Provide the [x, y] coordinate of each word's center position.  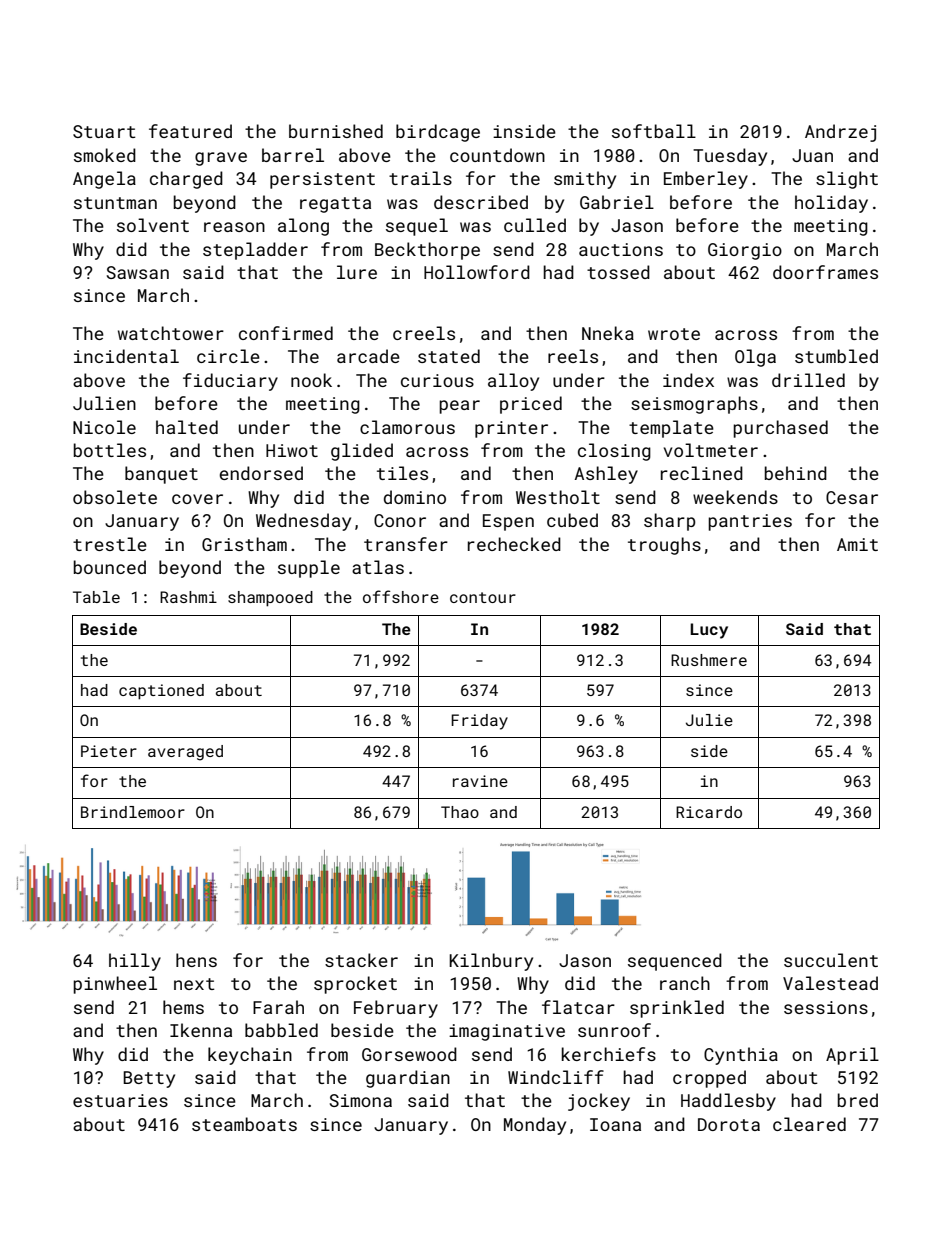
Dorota [729, 1124]
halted [187, 427]
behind [796, 473]
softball [654, 131]
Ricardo [709, 812]
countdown [497, 155]
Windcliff [556, 1077]
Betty [149, 1079]
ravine [480, 781]
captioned [161, 692]
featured [190, 131]
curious [437, 380]
